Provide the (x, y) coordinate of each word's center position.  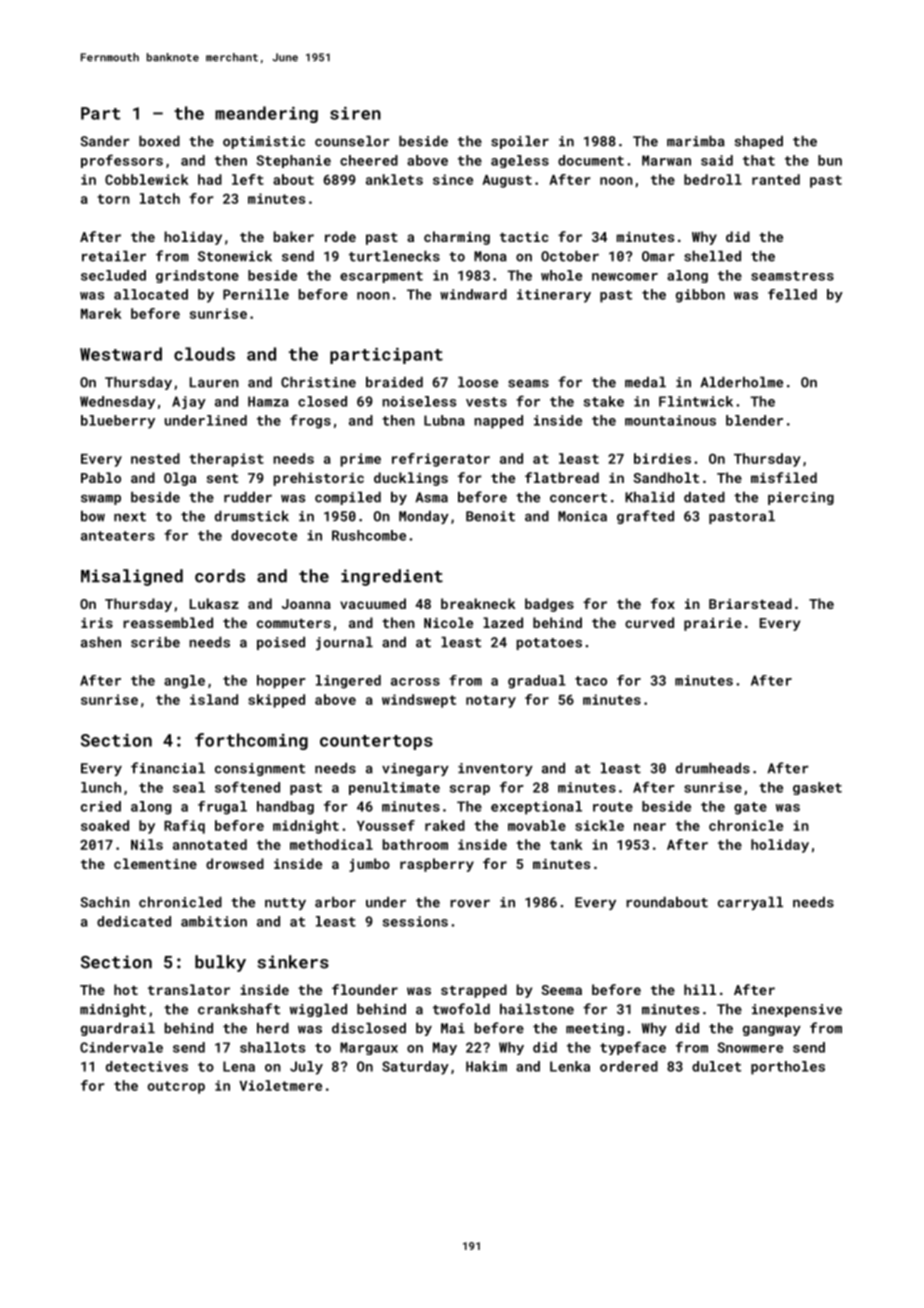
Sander (105, 141)
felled (792, 294)
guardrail (118, 1029)
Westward (121, 354)
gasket (817, 788)
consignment (260, 769)
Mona (490, 256)
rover (470, 903)
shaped (758, 142)
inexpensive (797, 1010)
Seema (561, 990)
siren (355, 113)
